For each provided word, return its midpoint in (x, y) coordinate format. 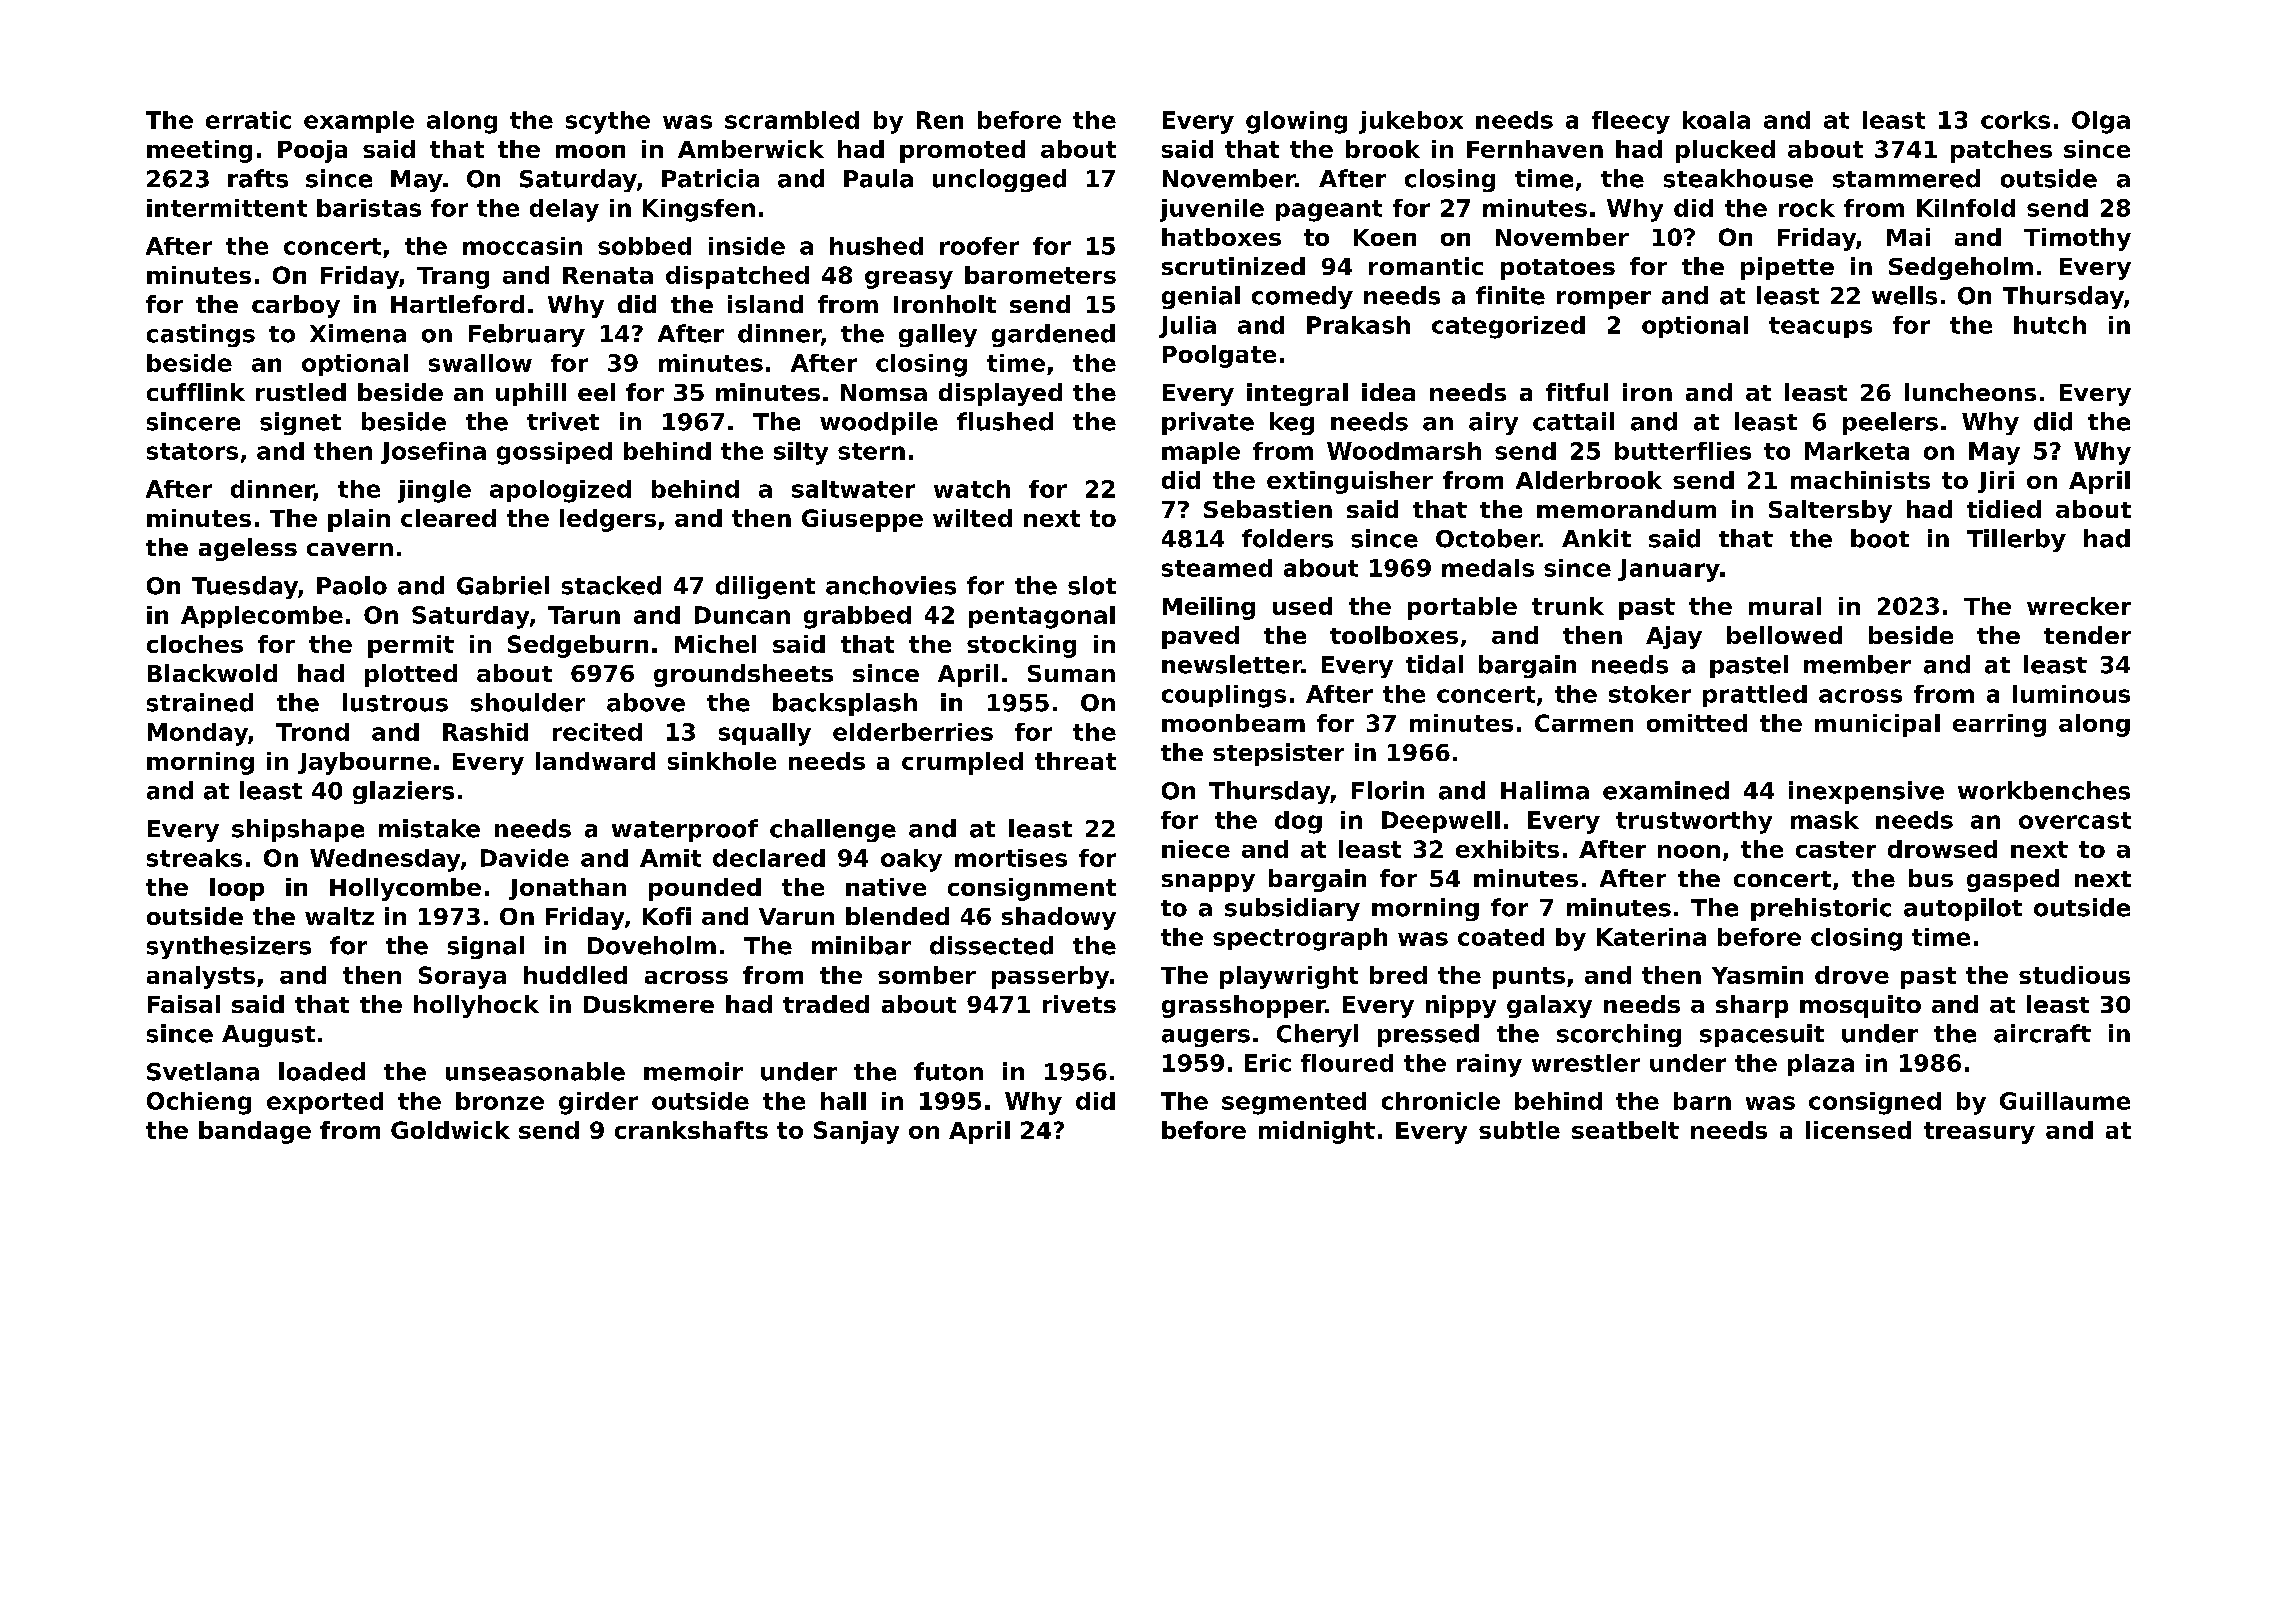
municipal (1877, 725)
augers (1206, 1038)
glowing (1296, 122)
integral (1297, 394)
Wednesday (385, 860)
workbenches (2044, 790)
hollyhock (476, 1006)
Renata (608, 275)
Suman (1071, 673)
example (359, 122)
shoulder (528, 702)
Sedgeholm (1961, 268)
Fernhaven (1535, 149)
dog (1298, 822)
